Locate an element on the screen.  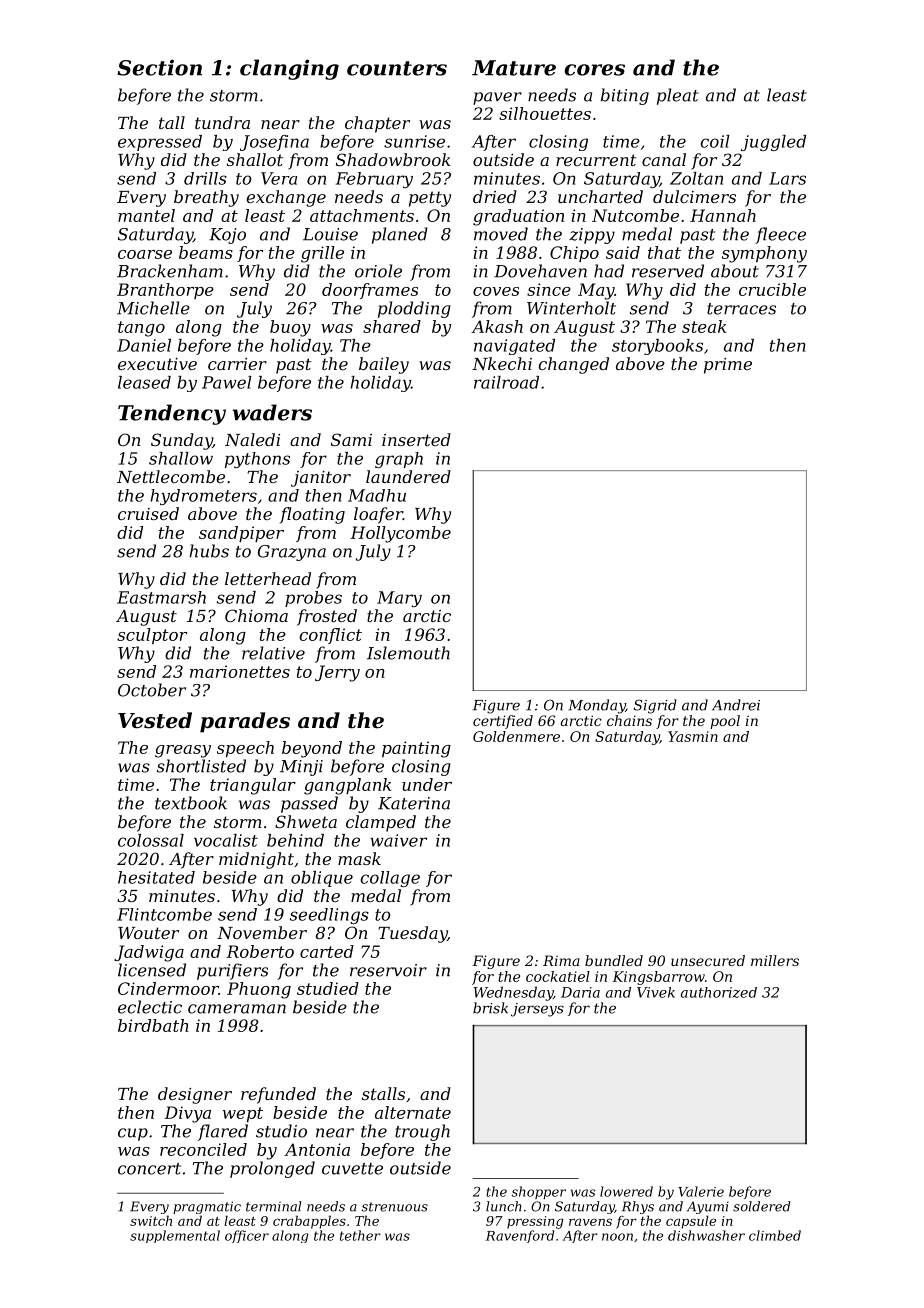
crucible is located at coordinates (772, 289).
